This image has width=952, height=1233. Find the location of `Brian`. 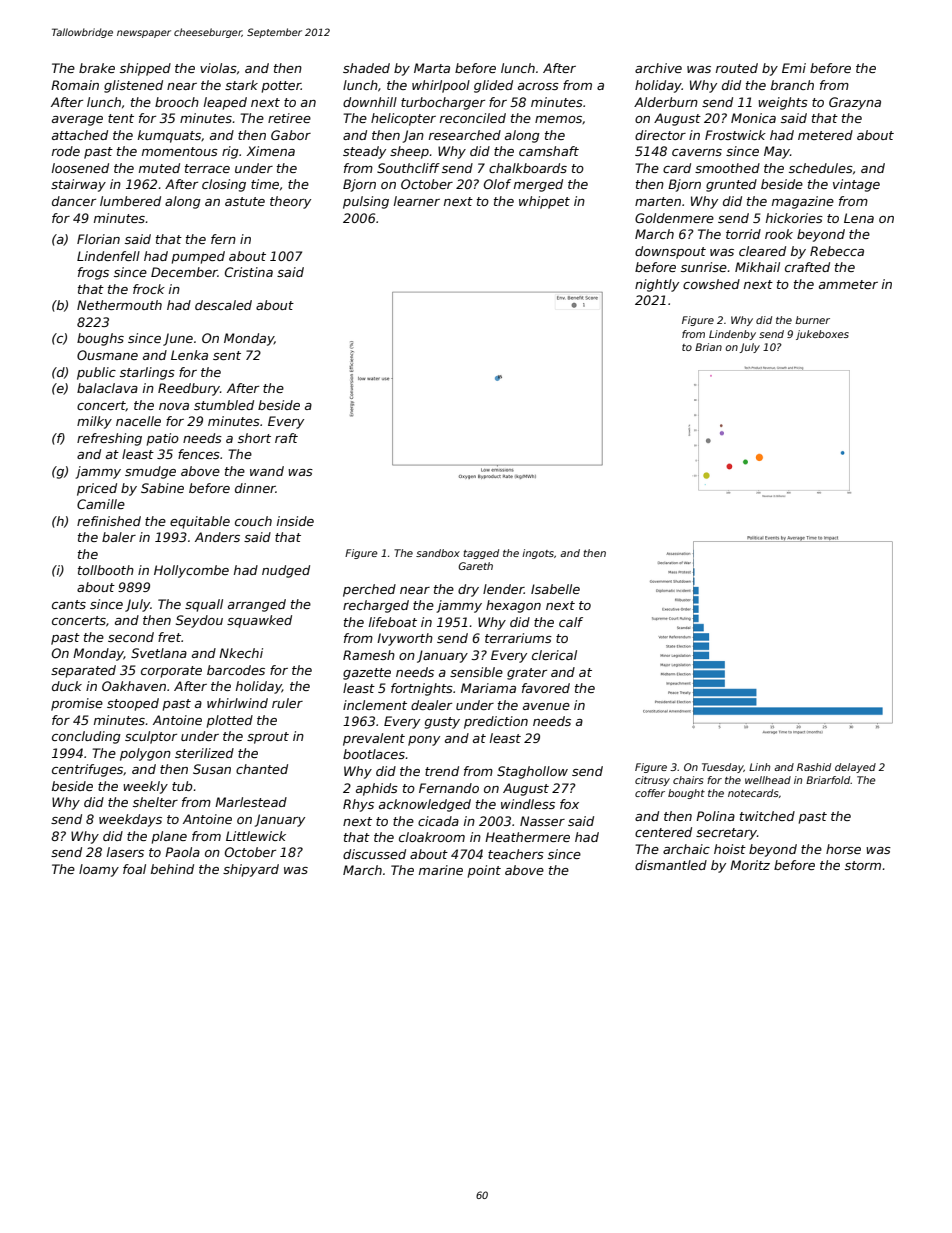

Brian is located at coordinates (708, 347).
